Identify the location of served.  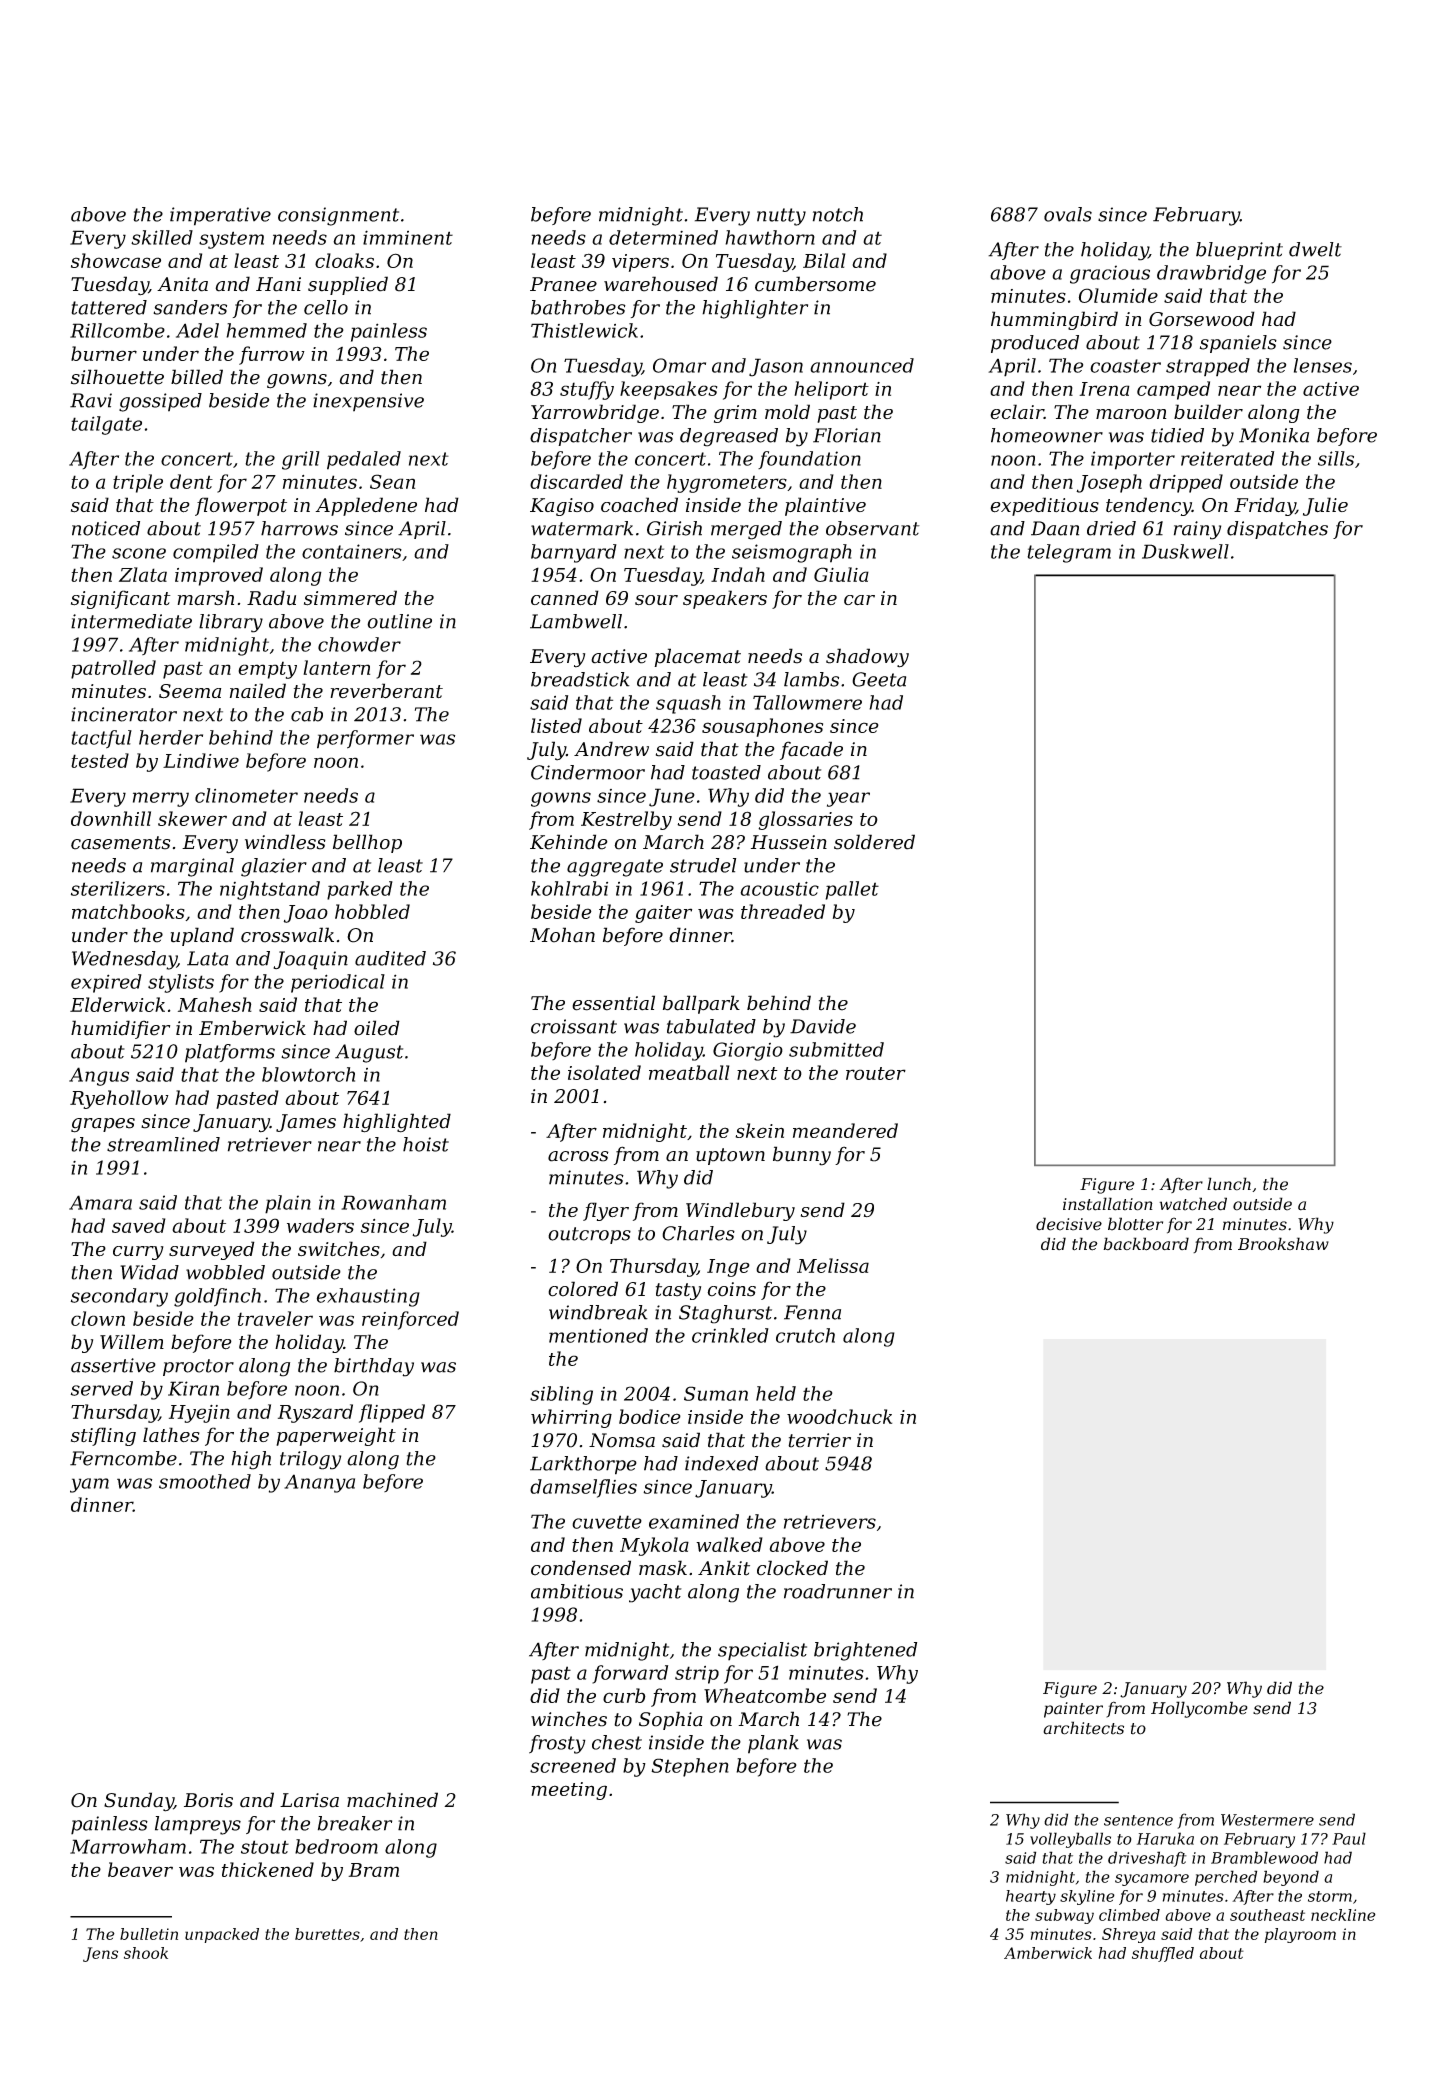
(102, 1388).
